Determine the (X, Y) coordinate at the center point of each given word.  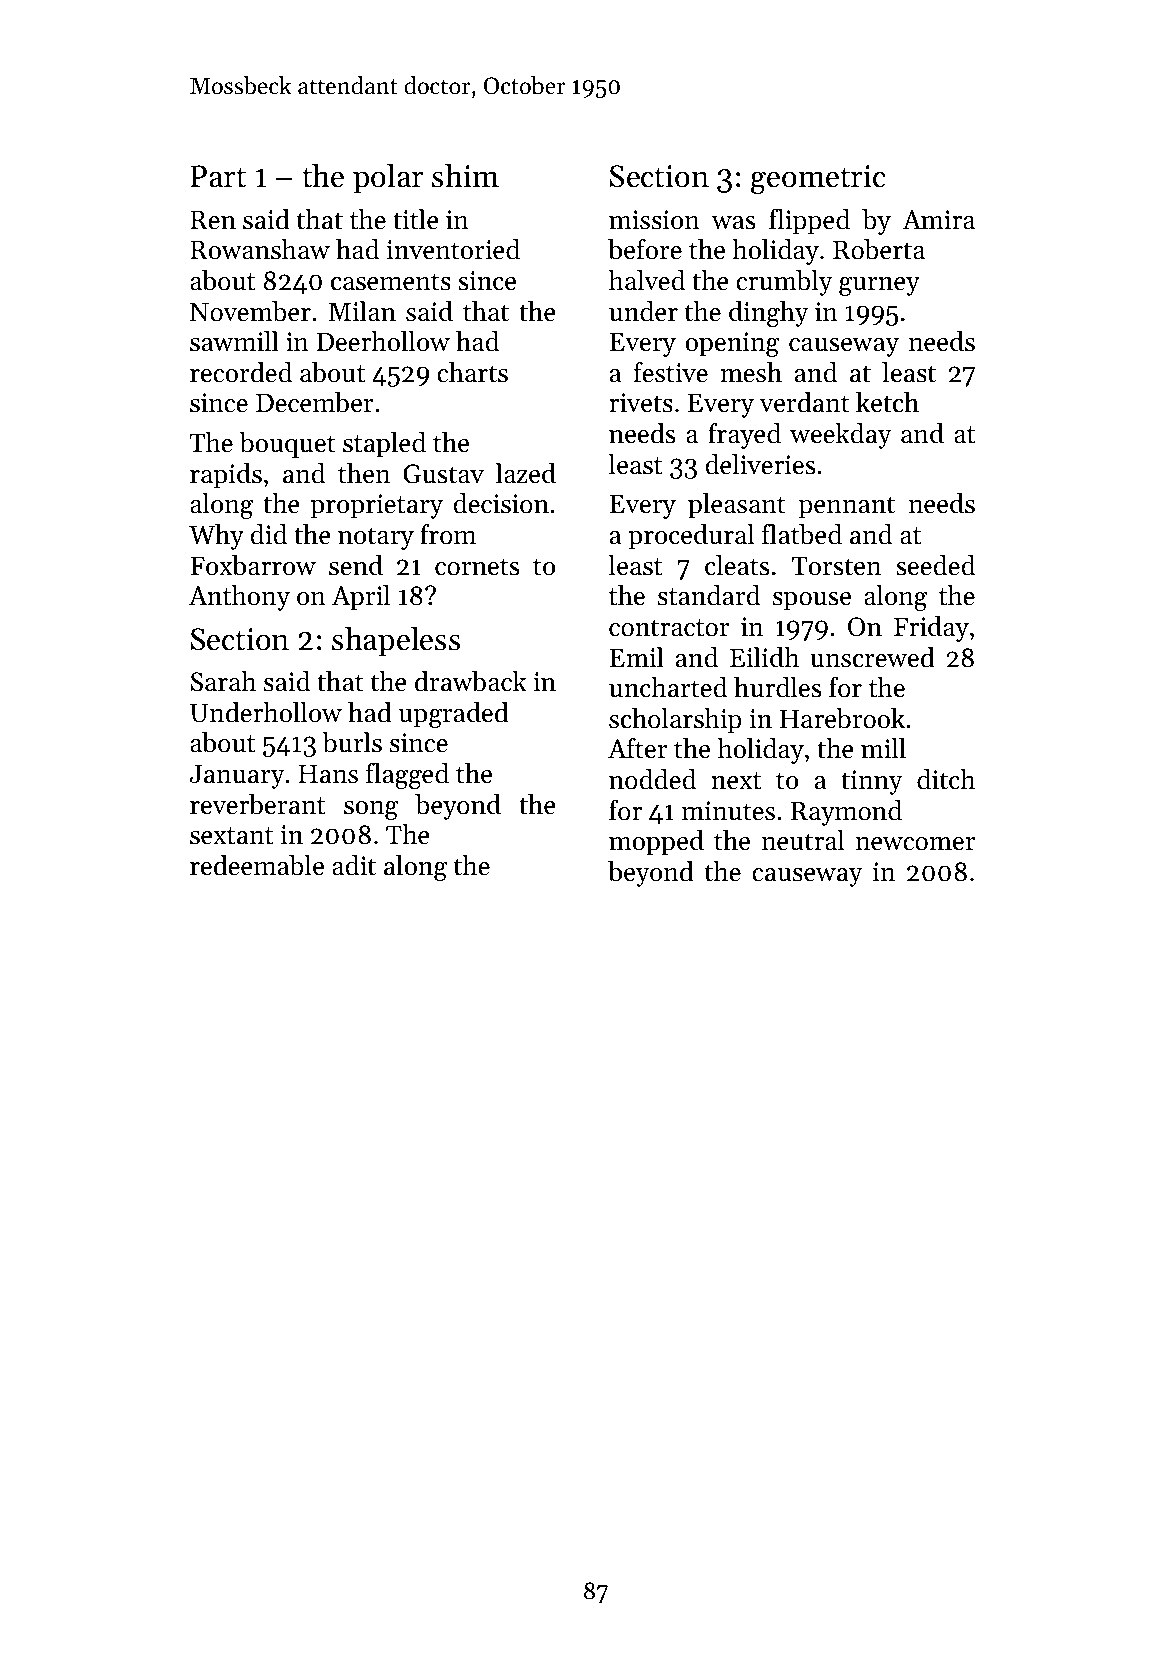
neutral (803, 840)
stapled (384, 445)
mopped (656, 843)
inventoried (453, 249)
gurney (879, 286)
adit (354, 865)
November (250, 311)
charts (472, 372)
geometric (818, 179)
